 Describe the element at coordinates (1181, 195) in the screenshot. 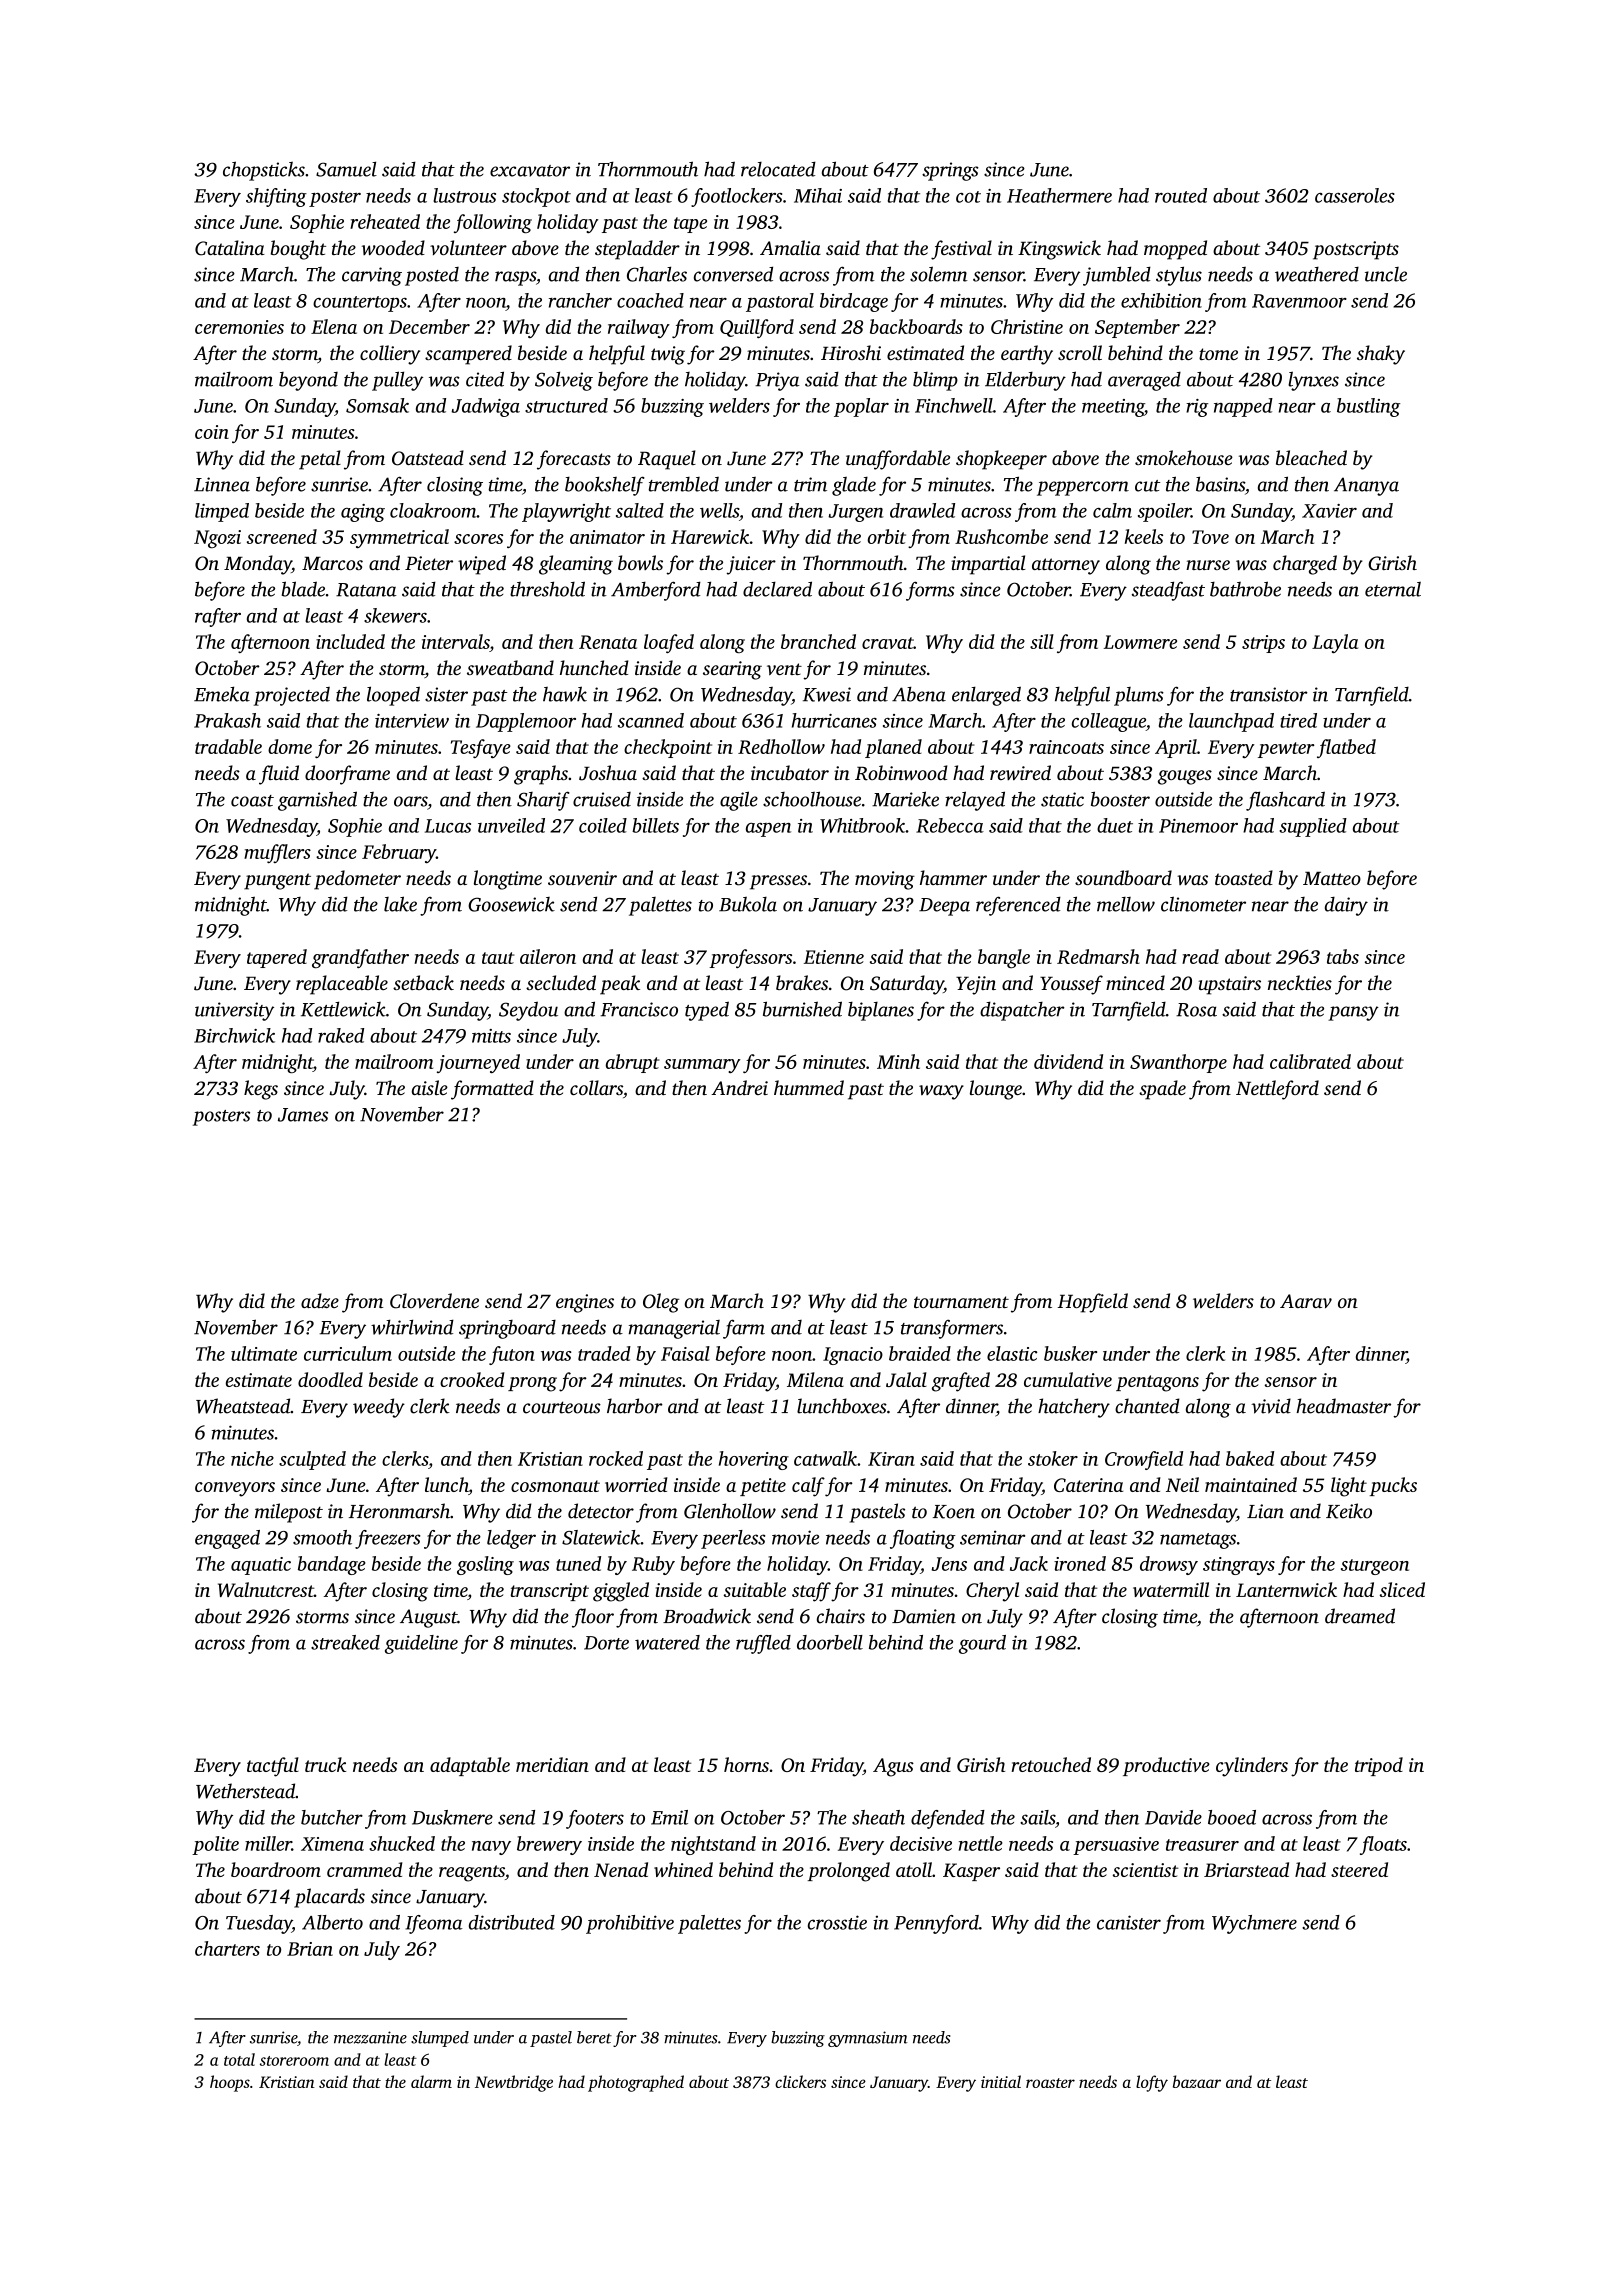

I see `routed` at that location.
